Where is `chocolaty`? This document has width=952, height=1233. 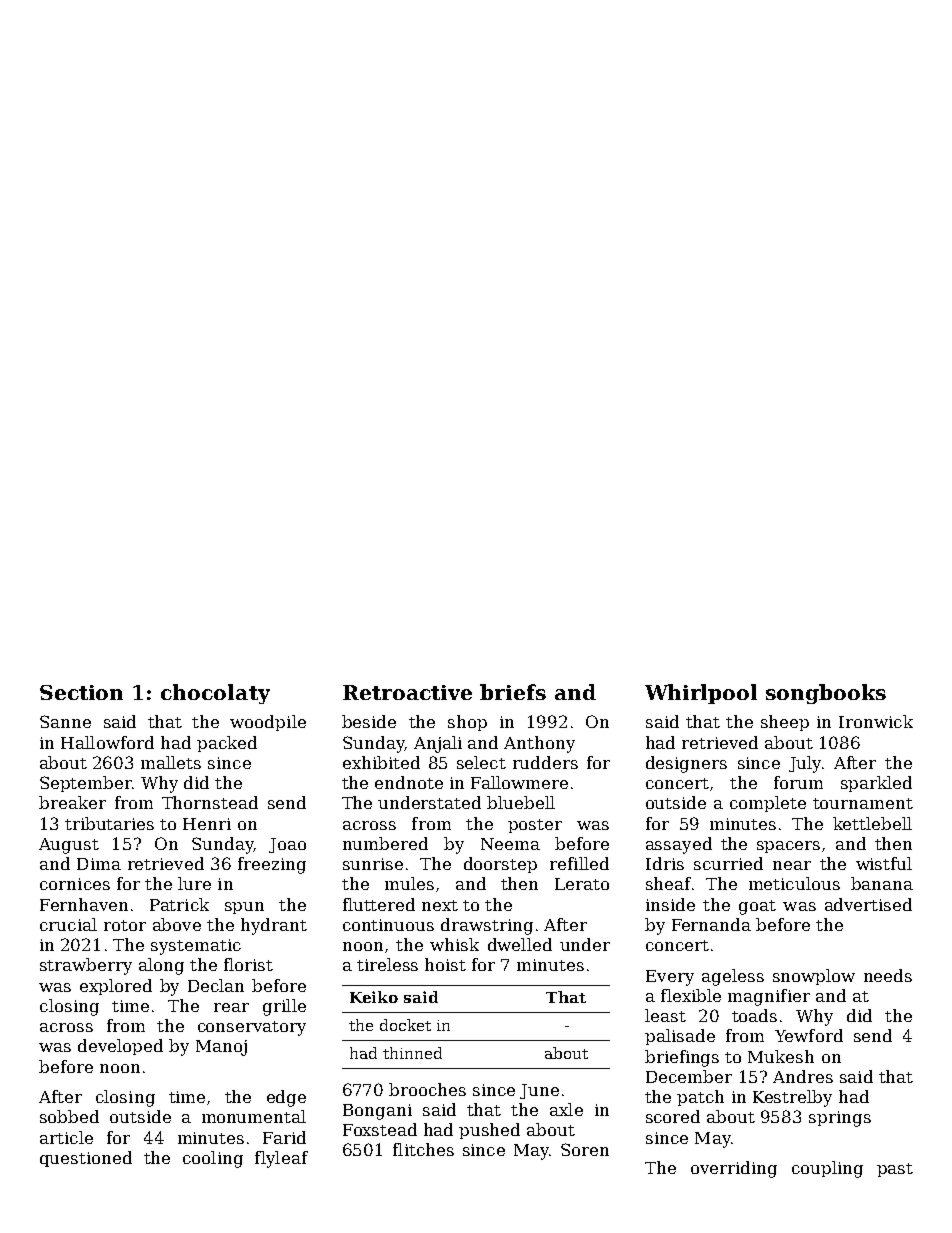
chocolaty is located at coordinates (215, 694).
